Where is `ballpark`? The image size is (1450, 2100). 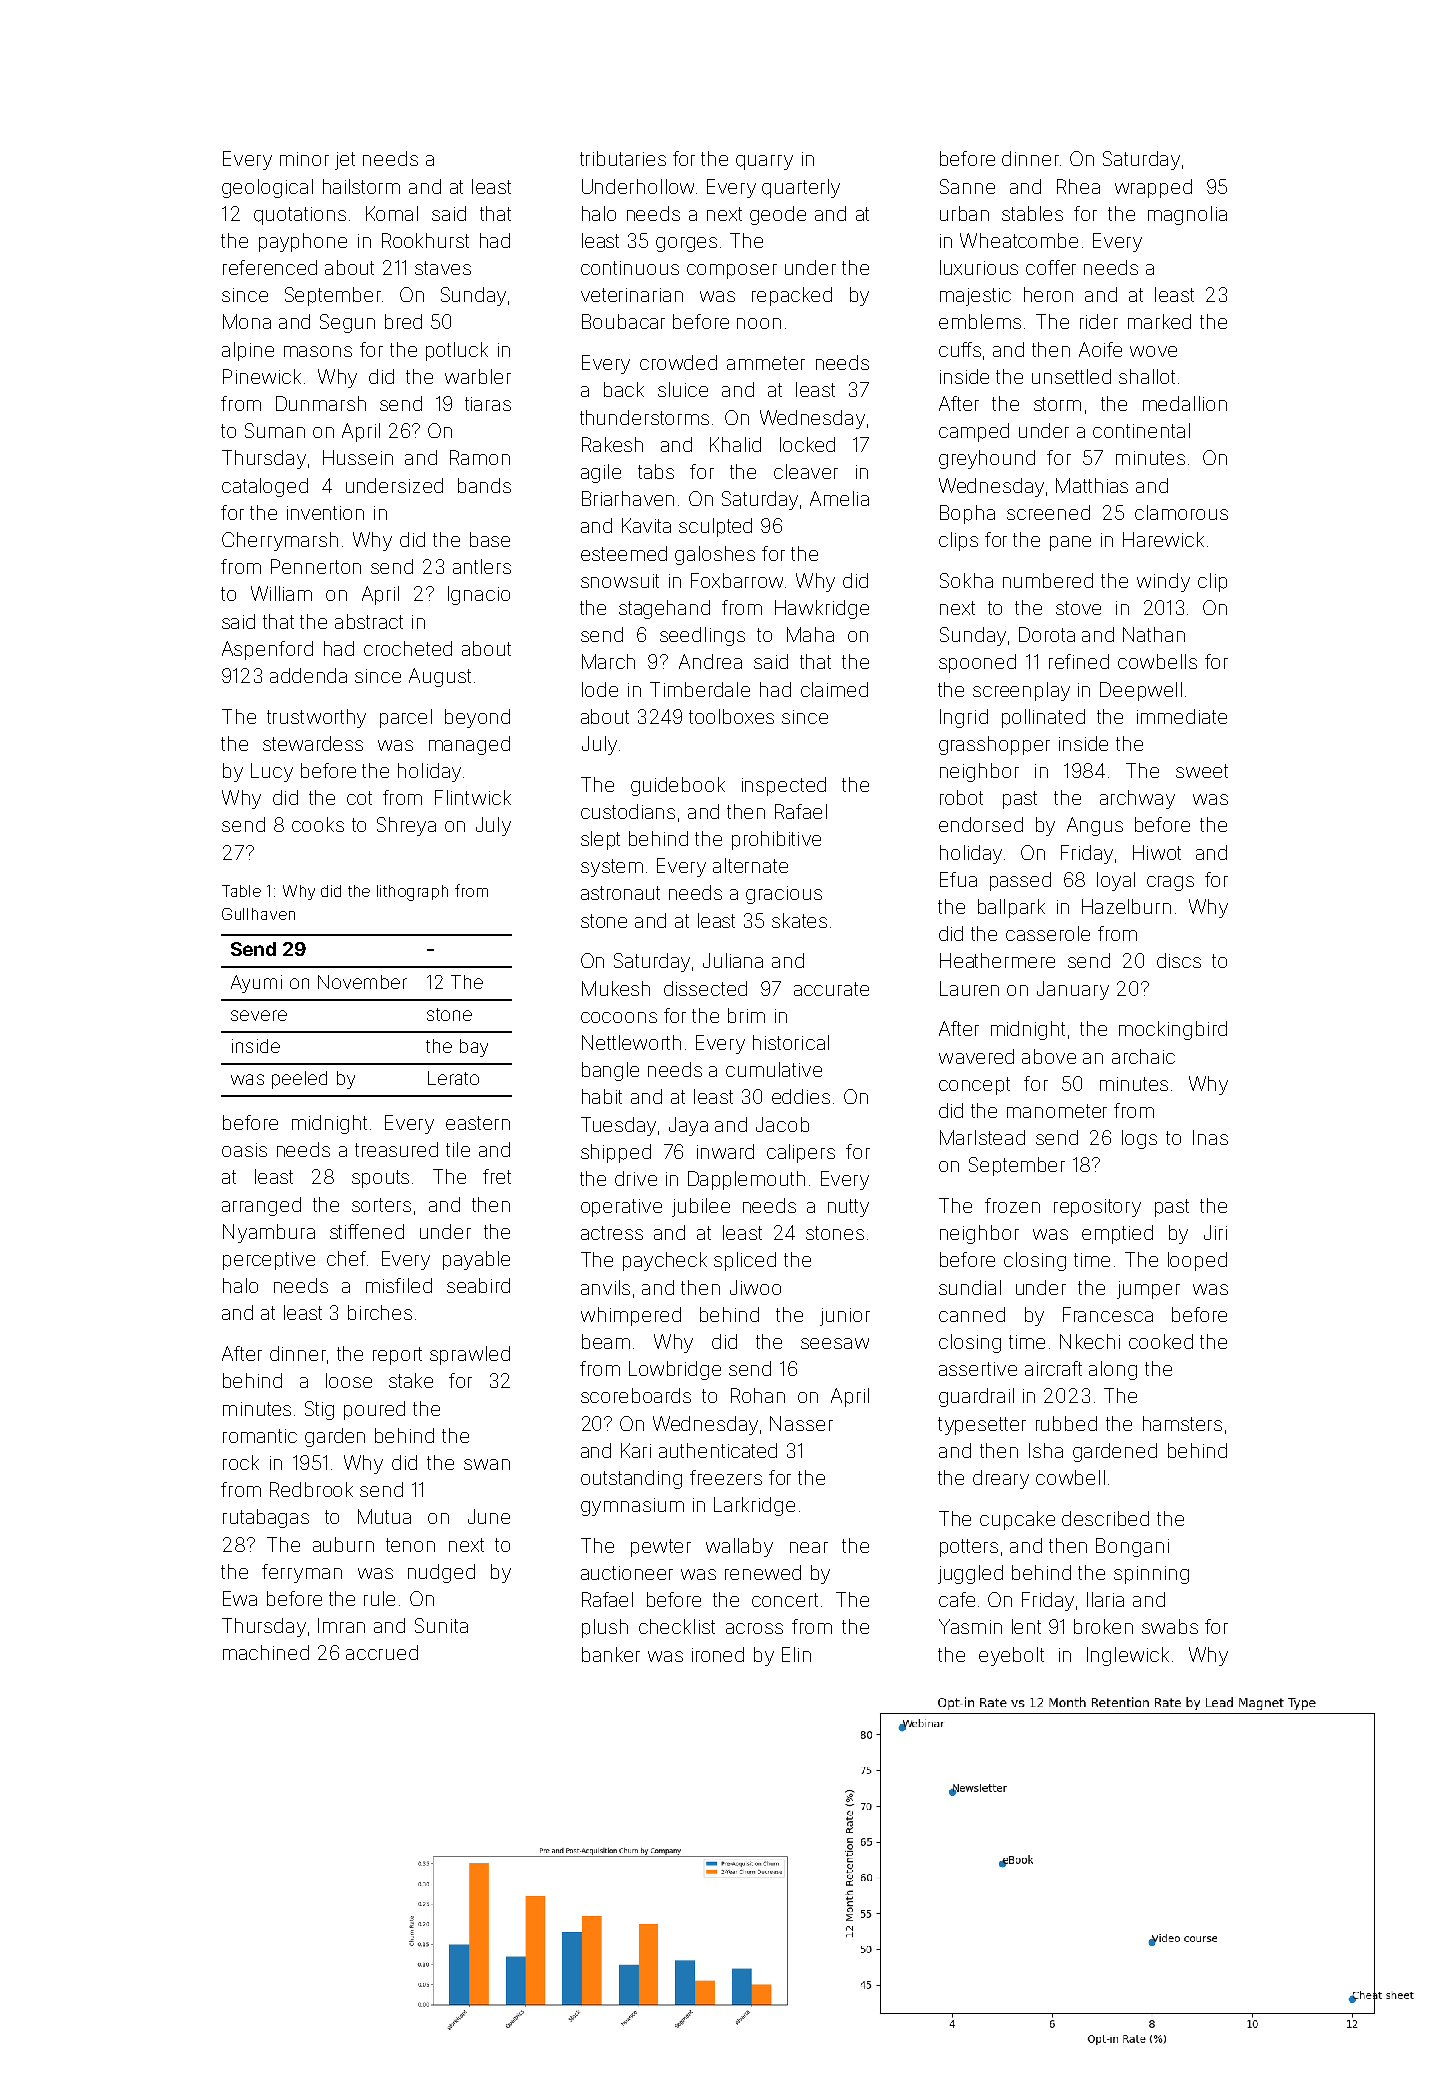
ballpark is located at coordinates (1011, 908).
